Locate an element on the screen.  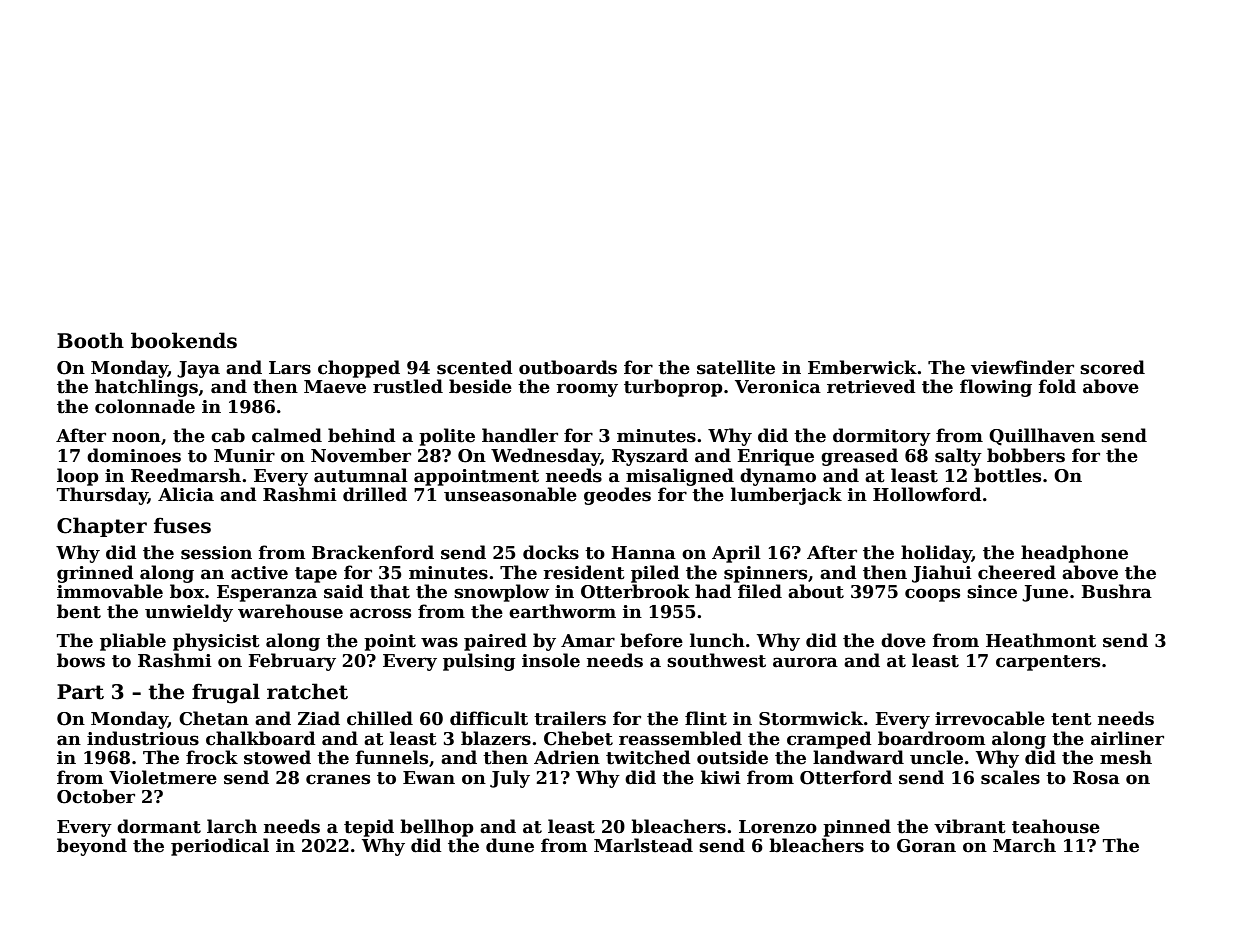
funnels is located at coordinates (392, 757).
